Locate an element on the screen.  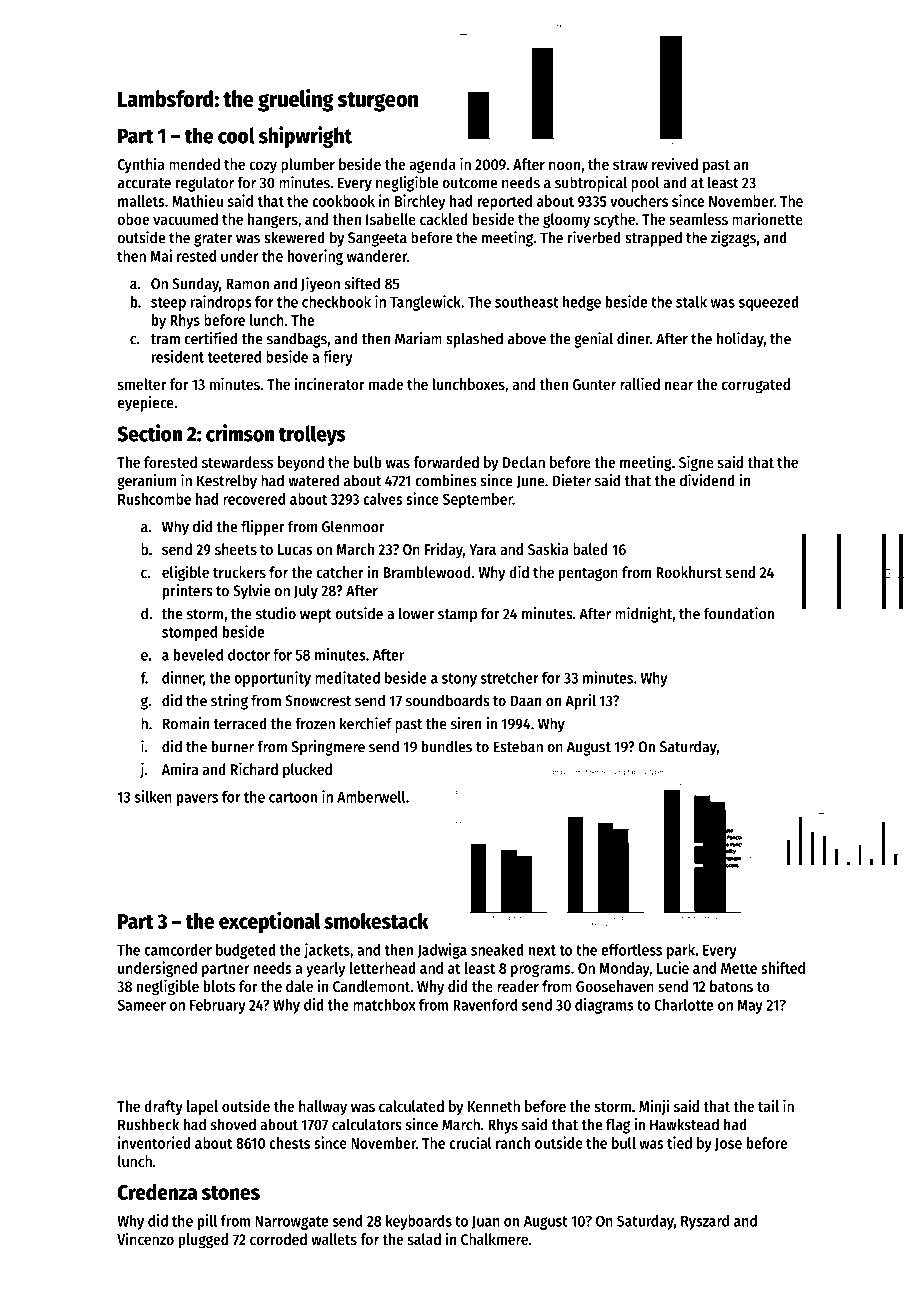
wallets is located at coordinates (334, 1239).
